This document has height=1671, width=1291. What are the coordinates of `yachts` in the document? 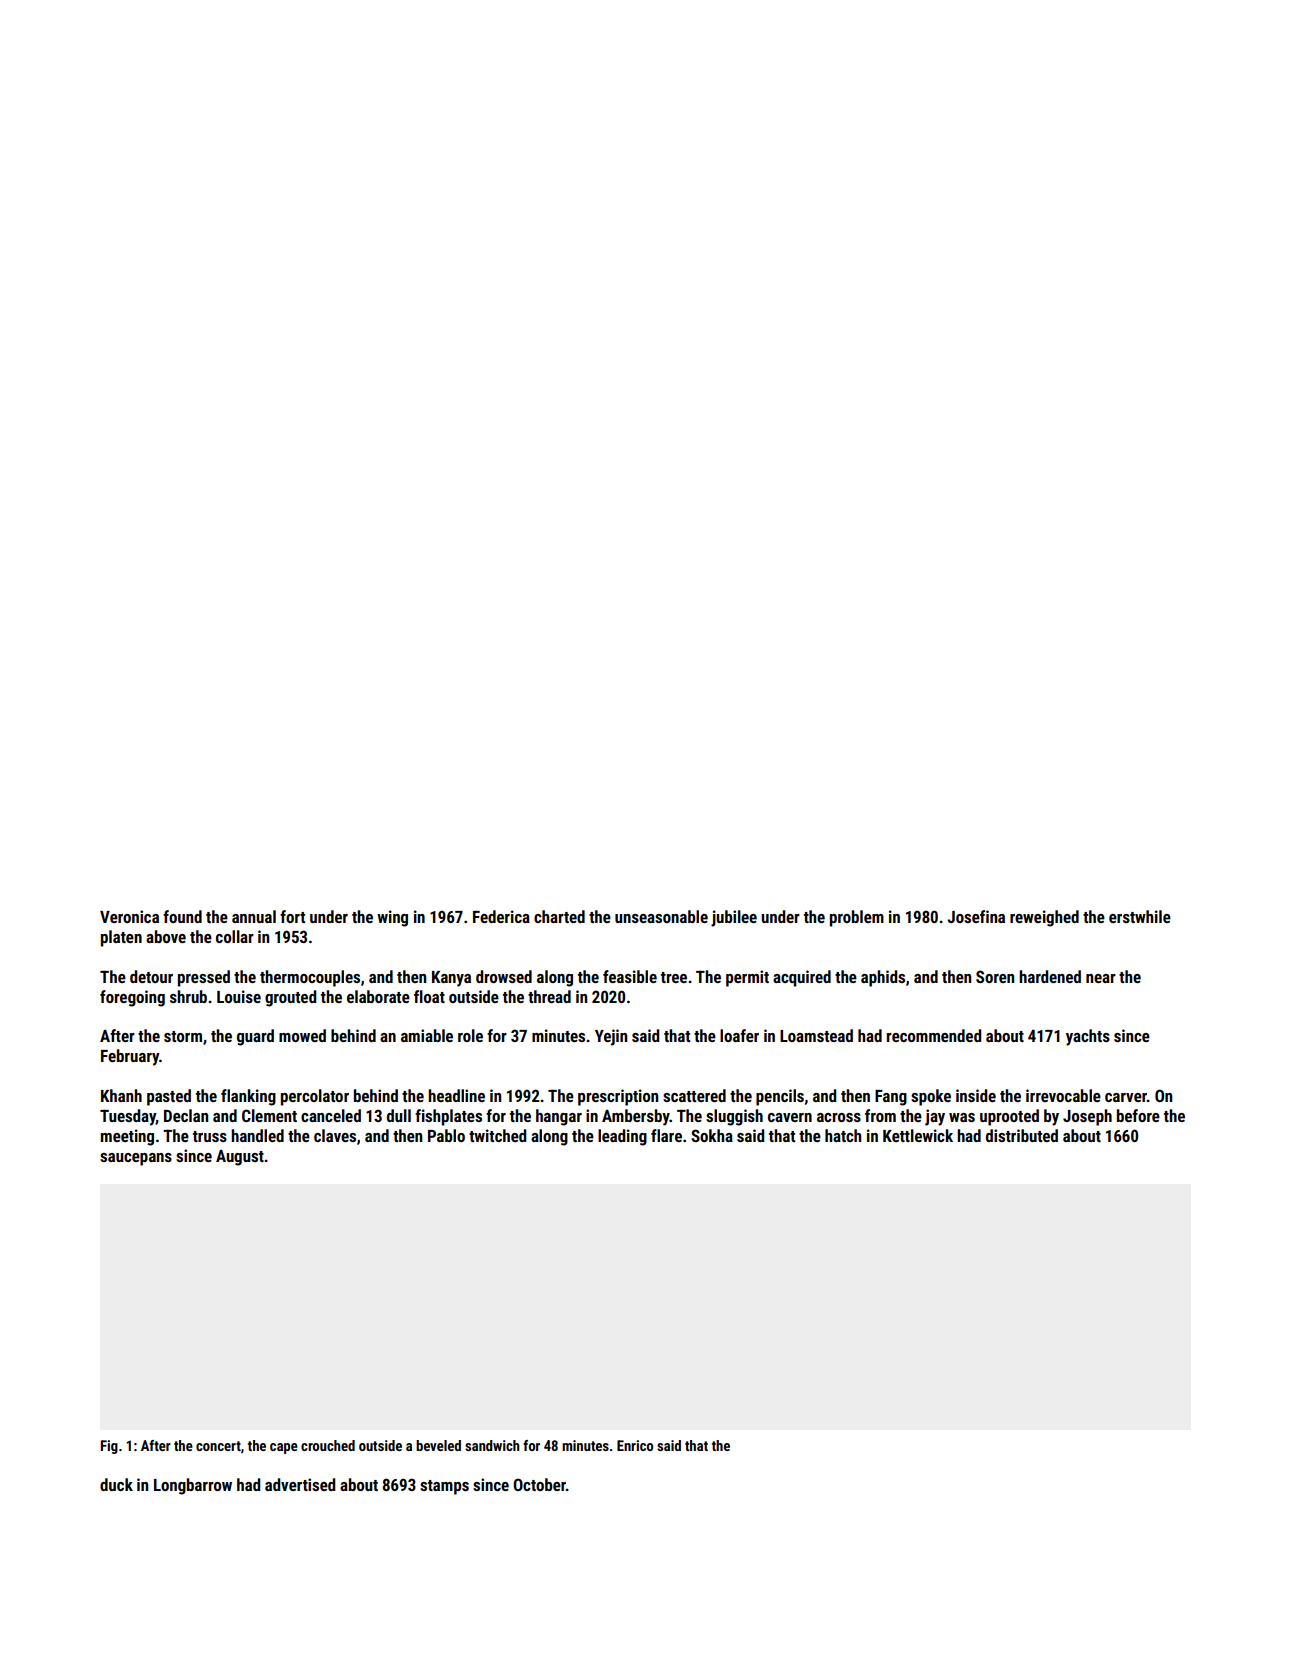 It's located at (1088, 1037).
